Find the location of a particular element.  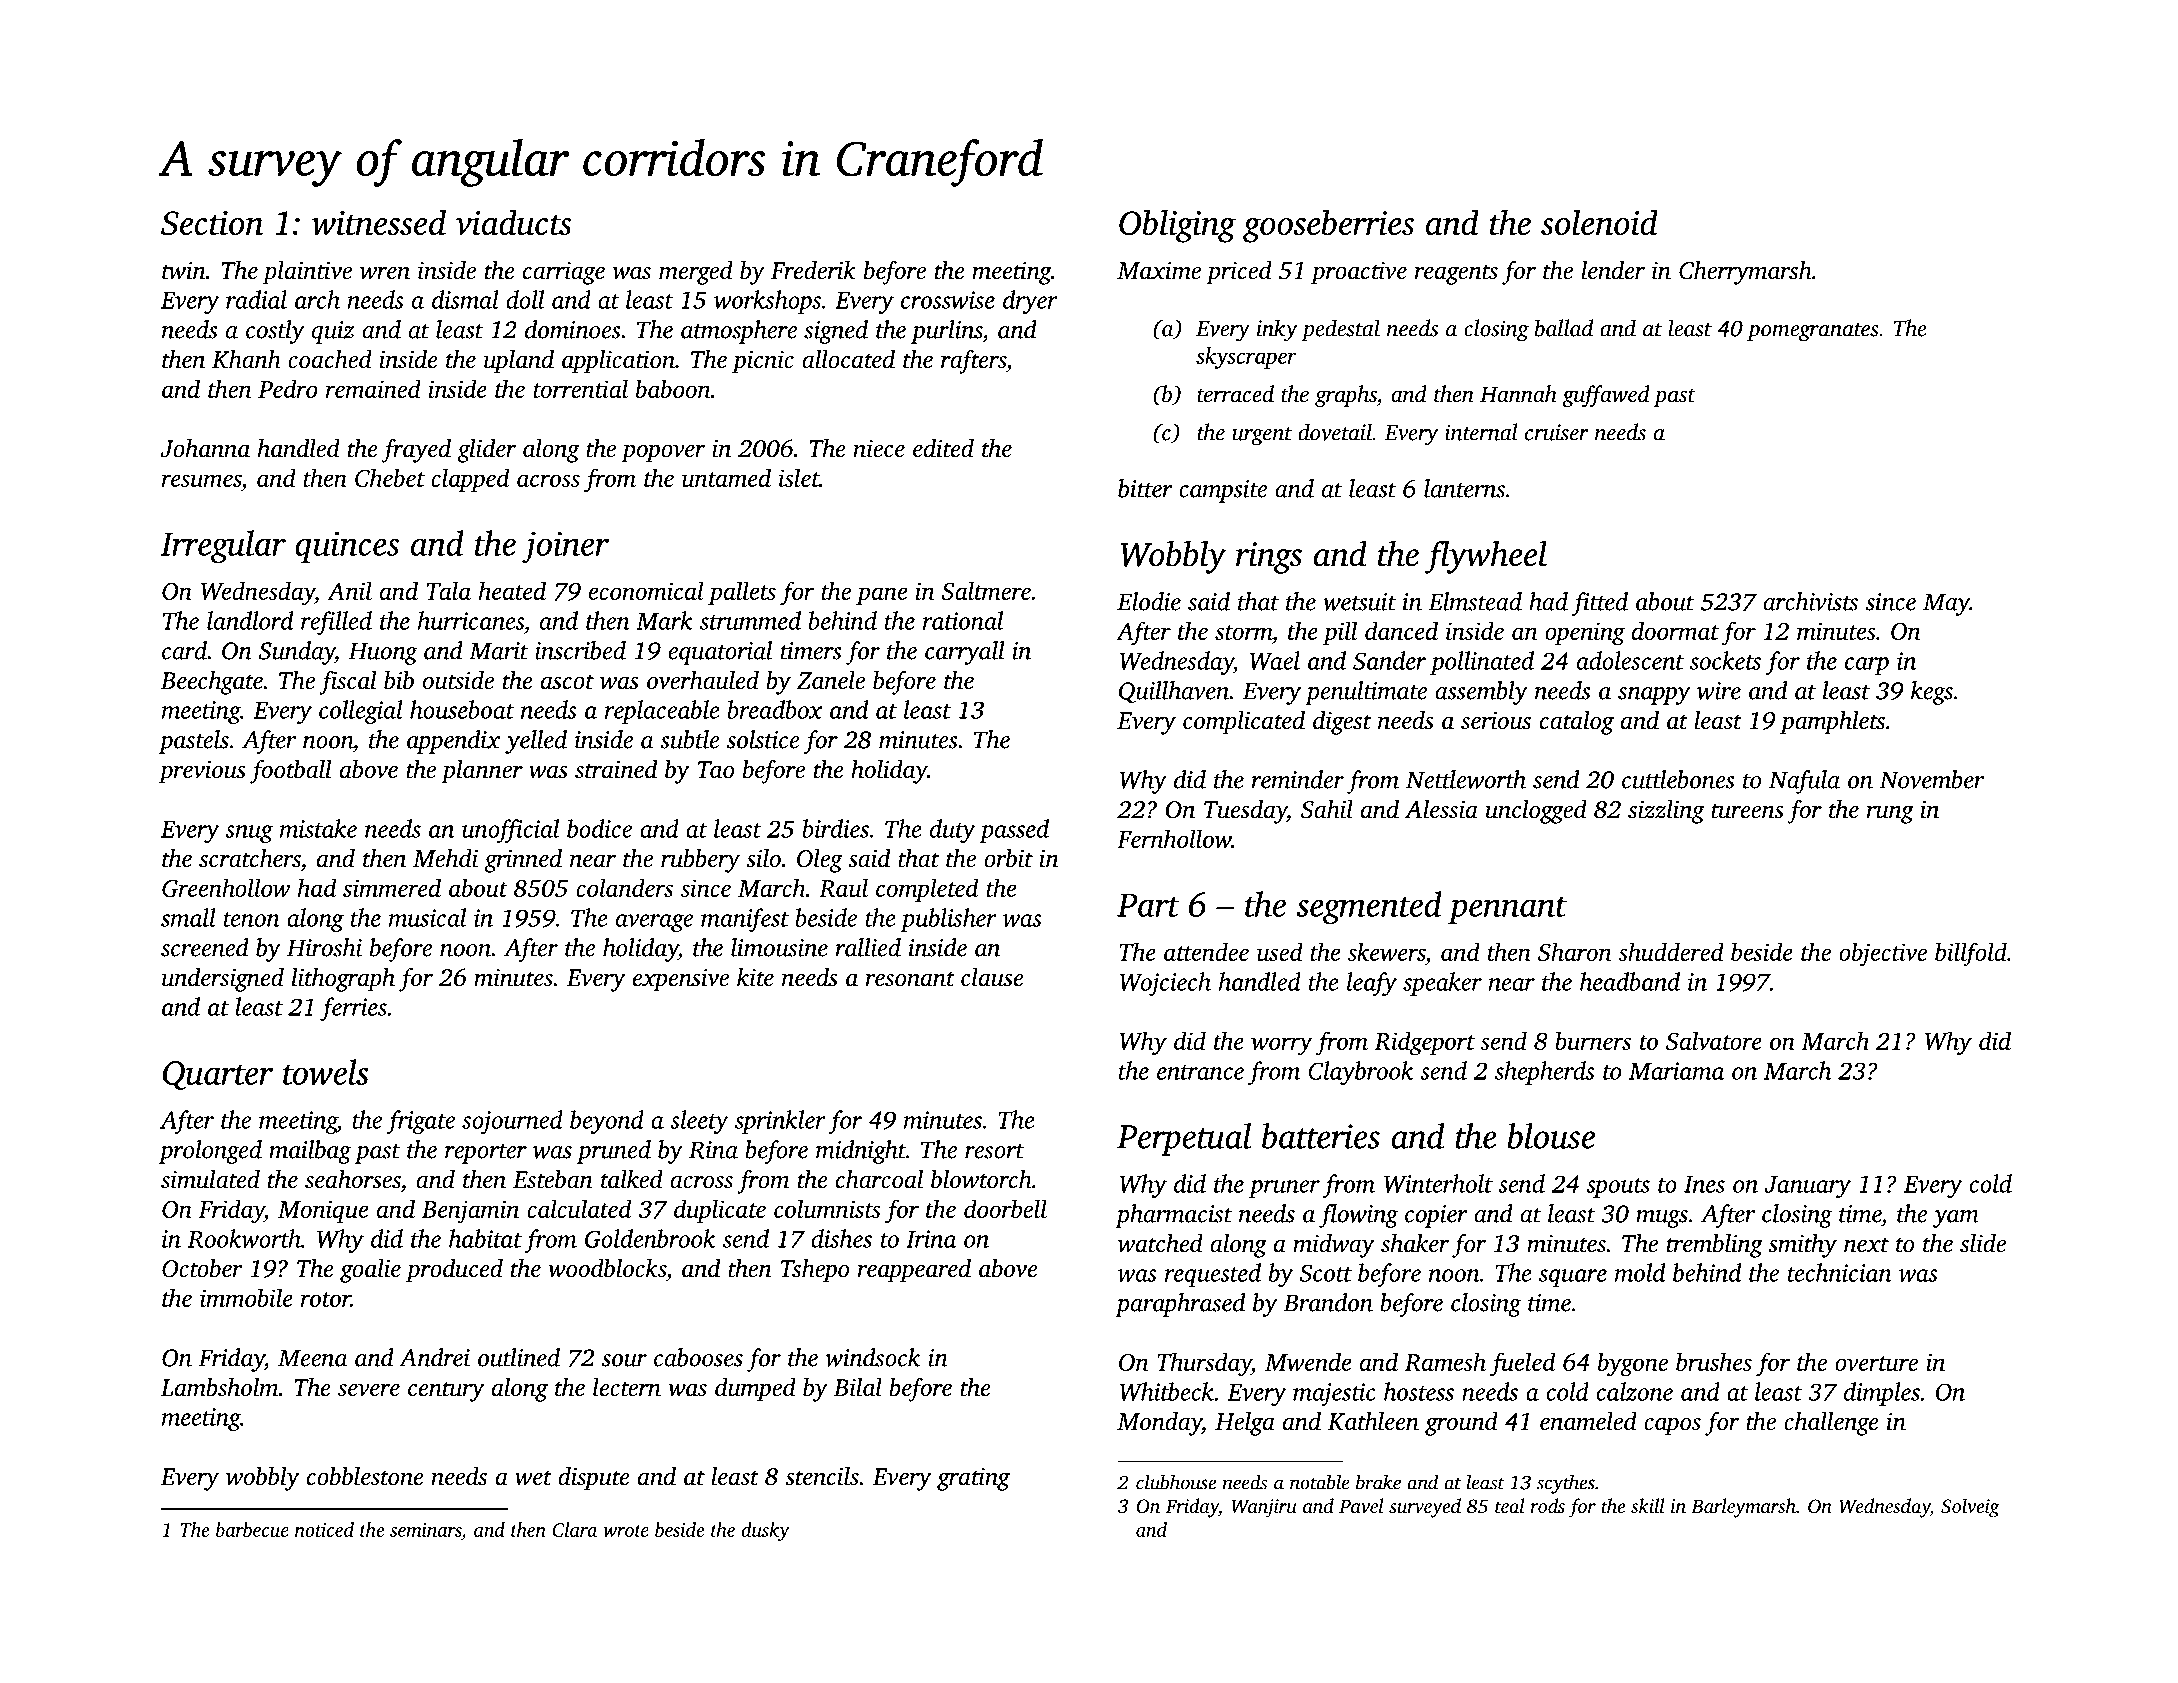

Section is located at coordinates (212, 223).
